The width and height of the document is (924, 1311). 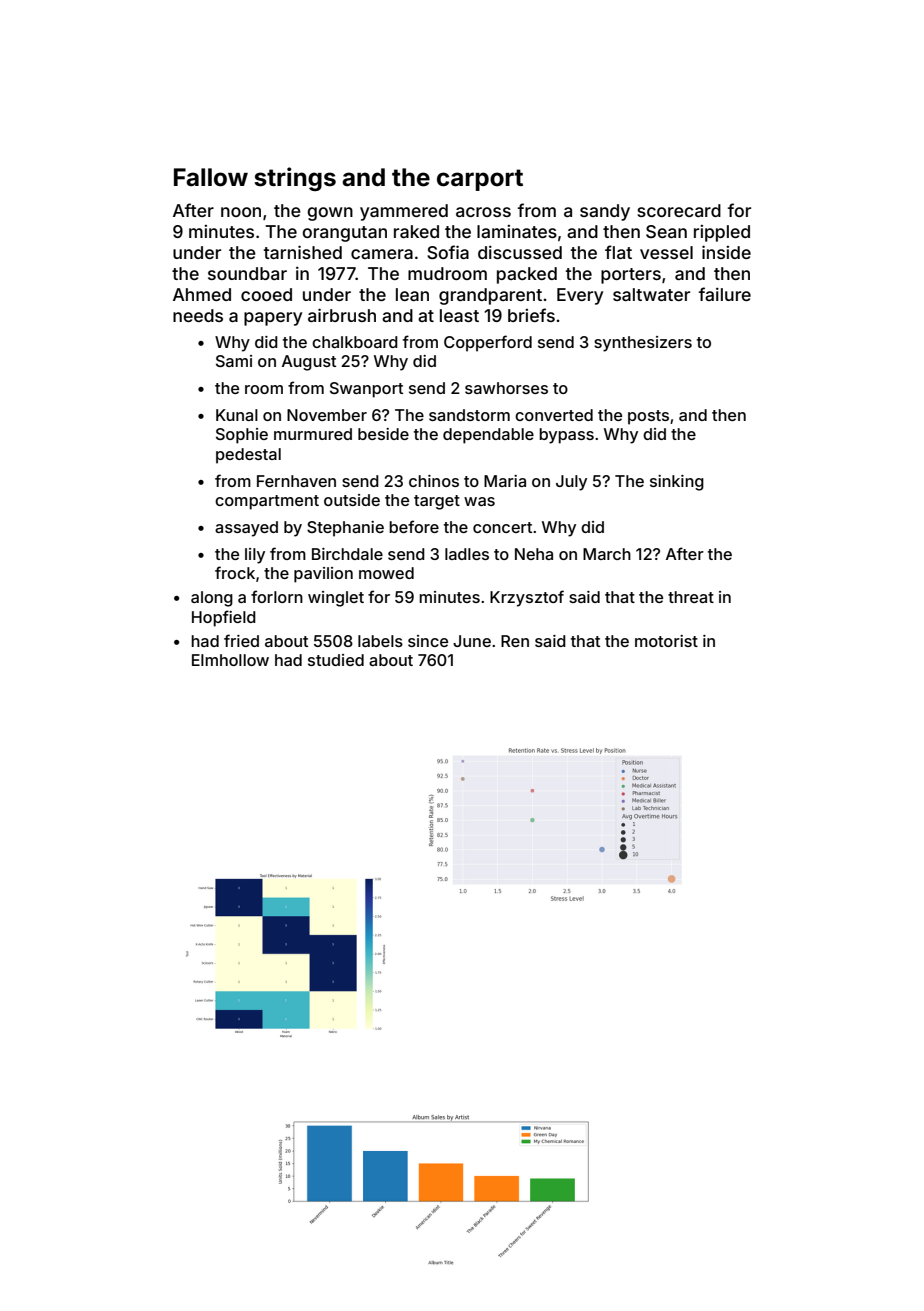 I want to click on sinking, so click(x=677, y=483).
